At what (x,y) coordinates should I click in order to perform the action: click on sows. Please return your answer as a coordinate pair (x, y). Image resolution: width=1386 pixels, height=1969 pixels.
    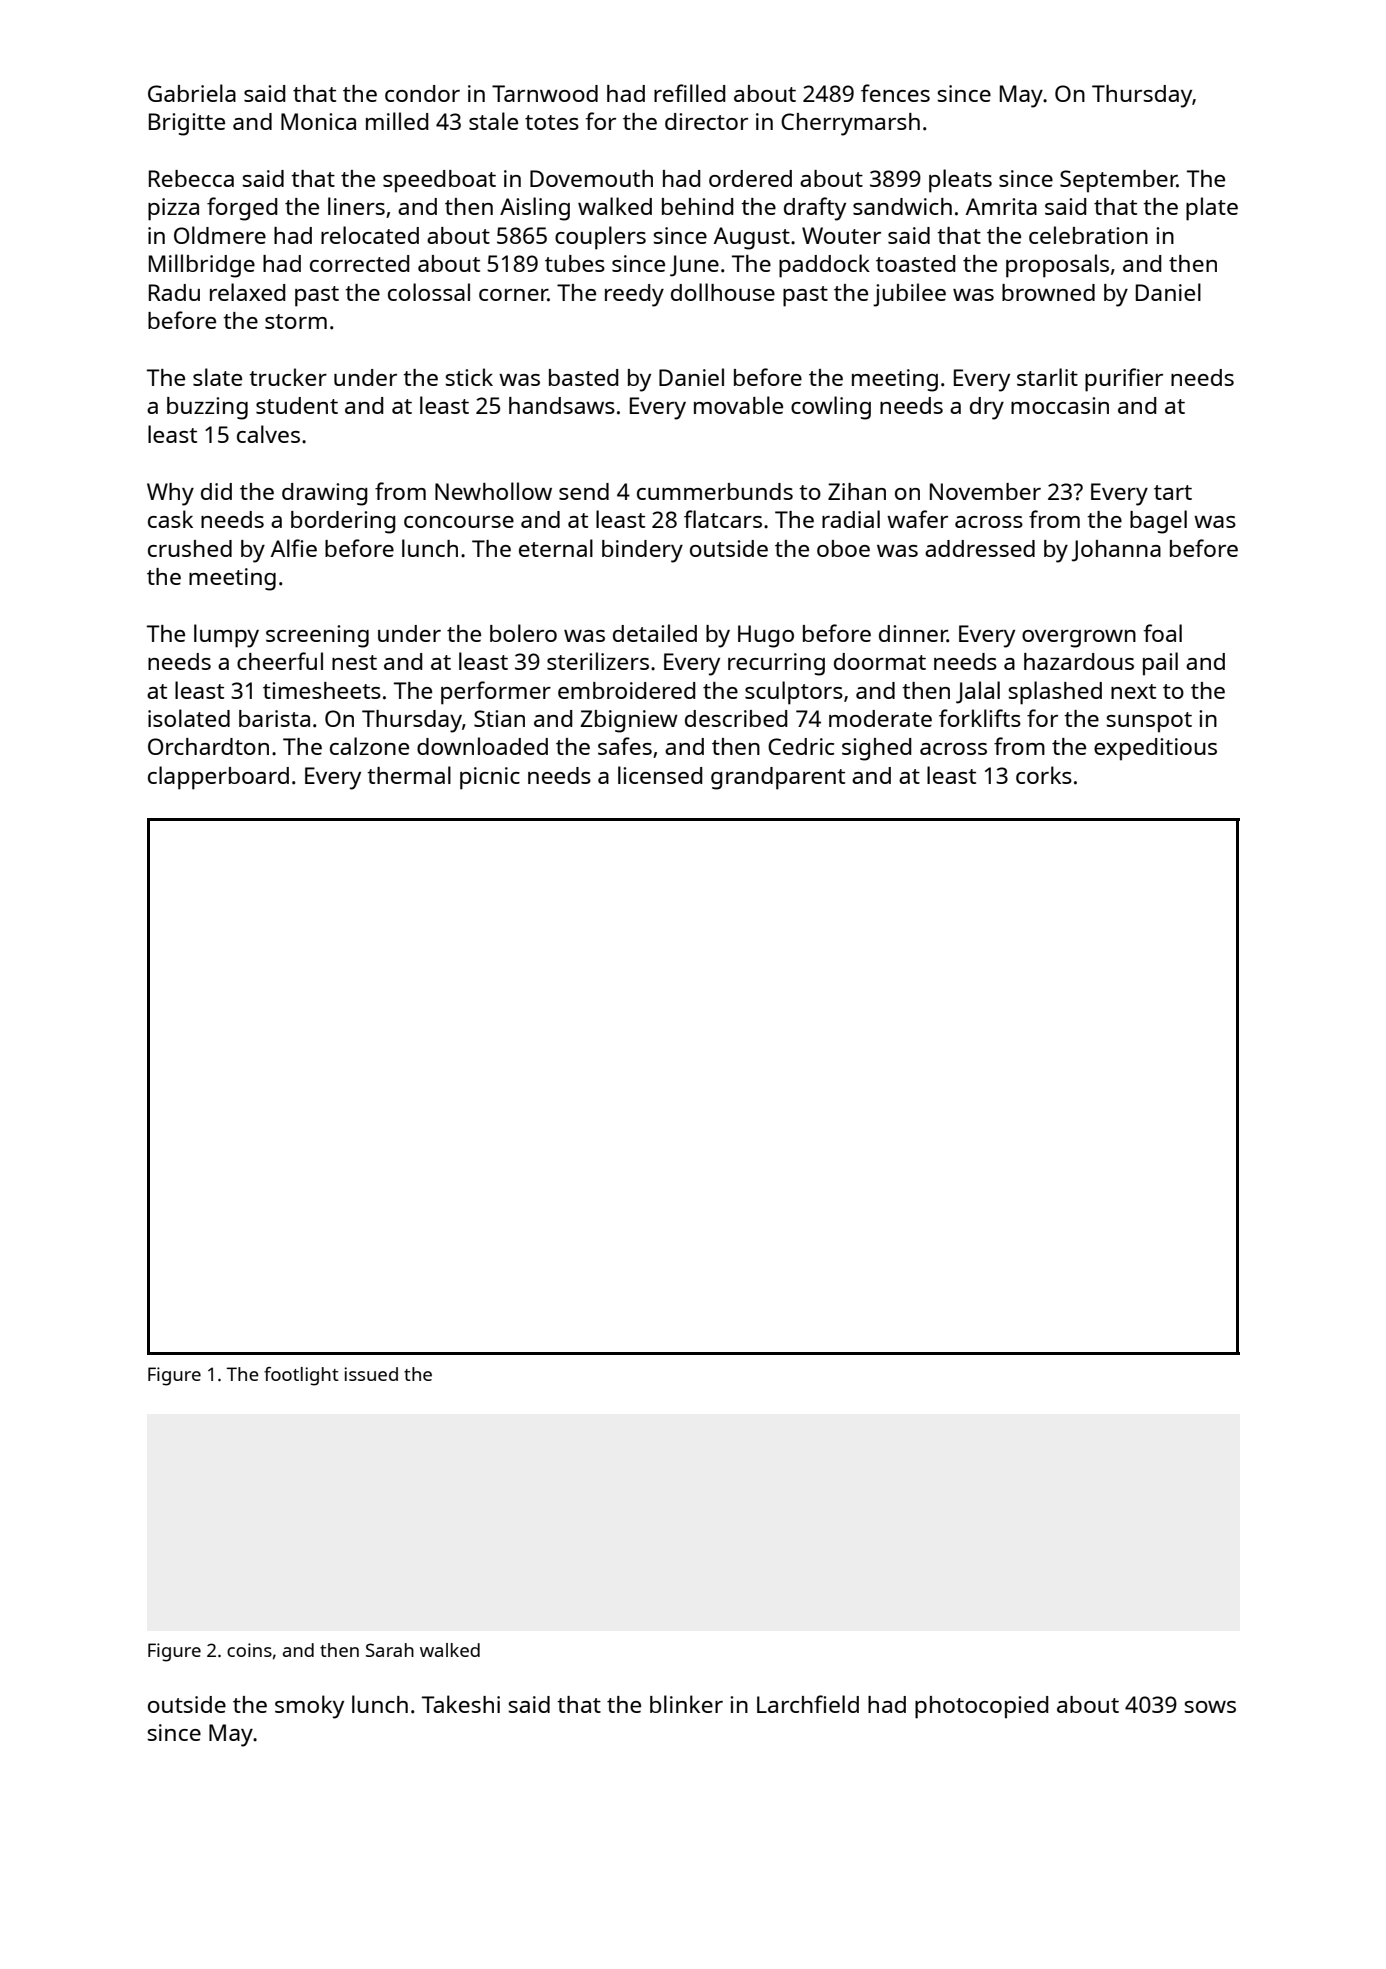
    Looking at the image, I should click on (1210, 1707).
